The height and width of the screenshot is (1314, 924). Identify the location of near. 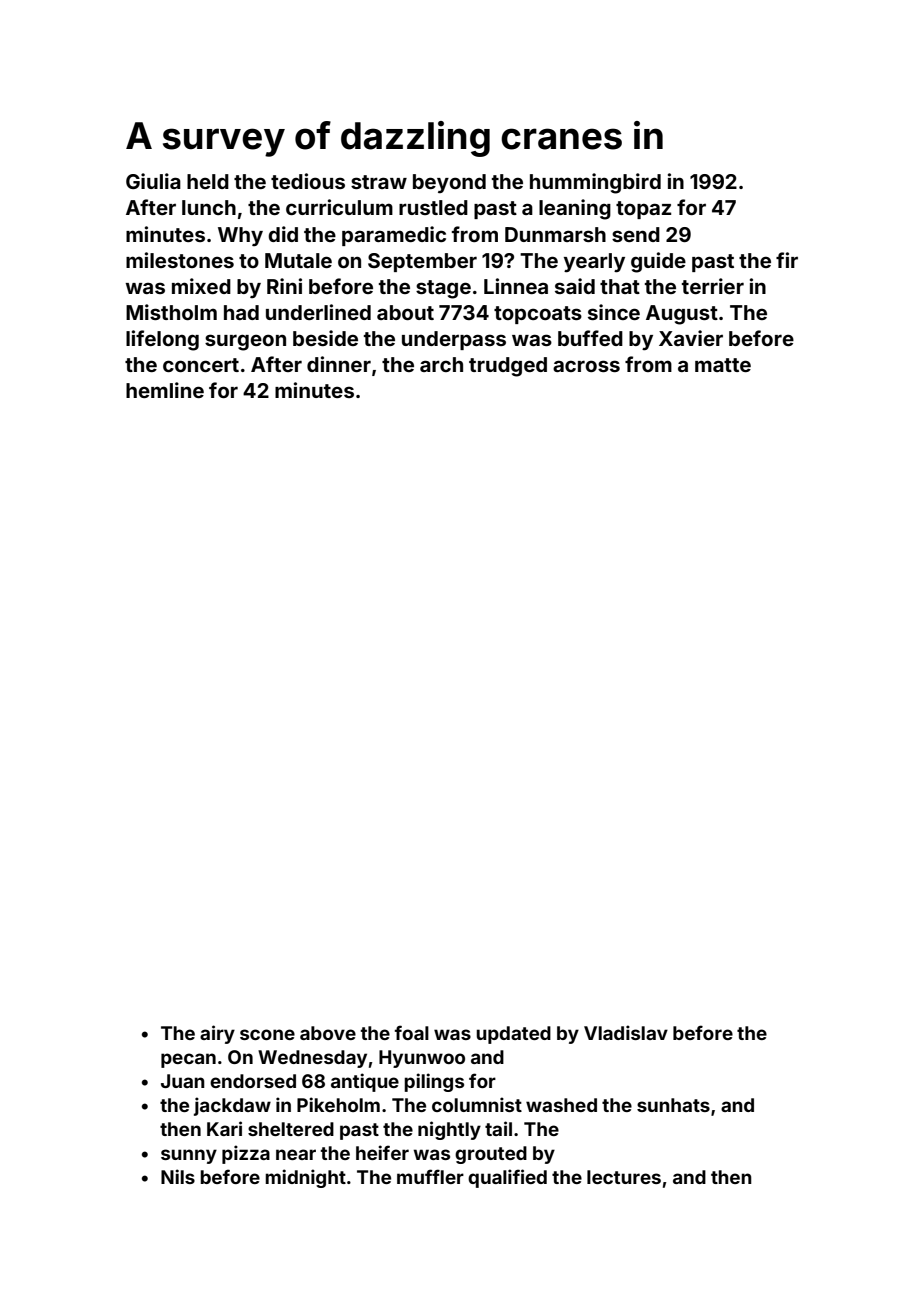
(296, 1154).
